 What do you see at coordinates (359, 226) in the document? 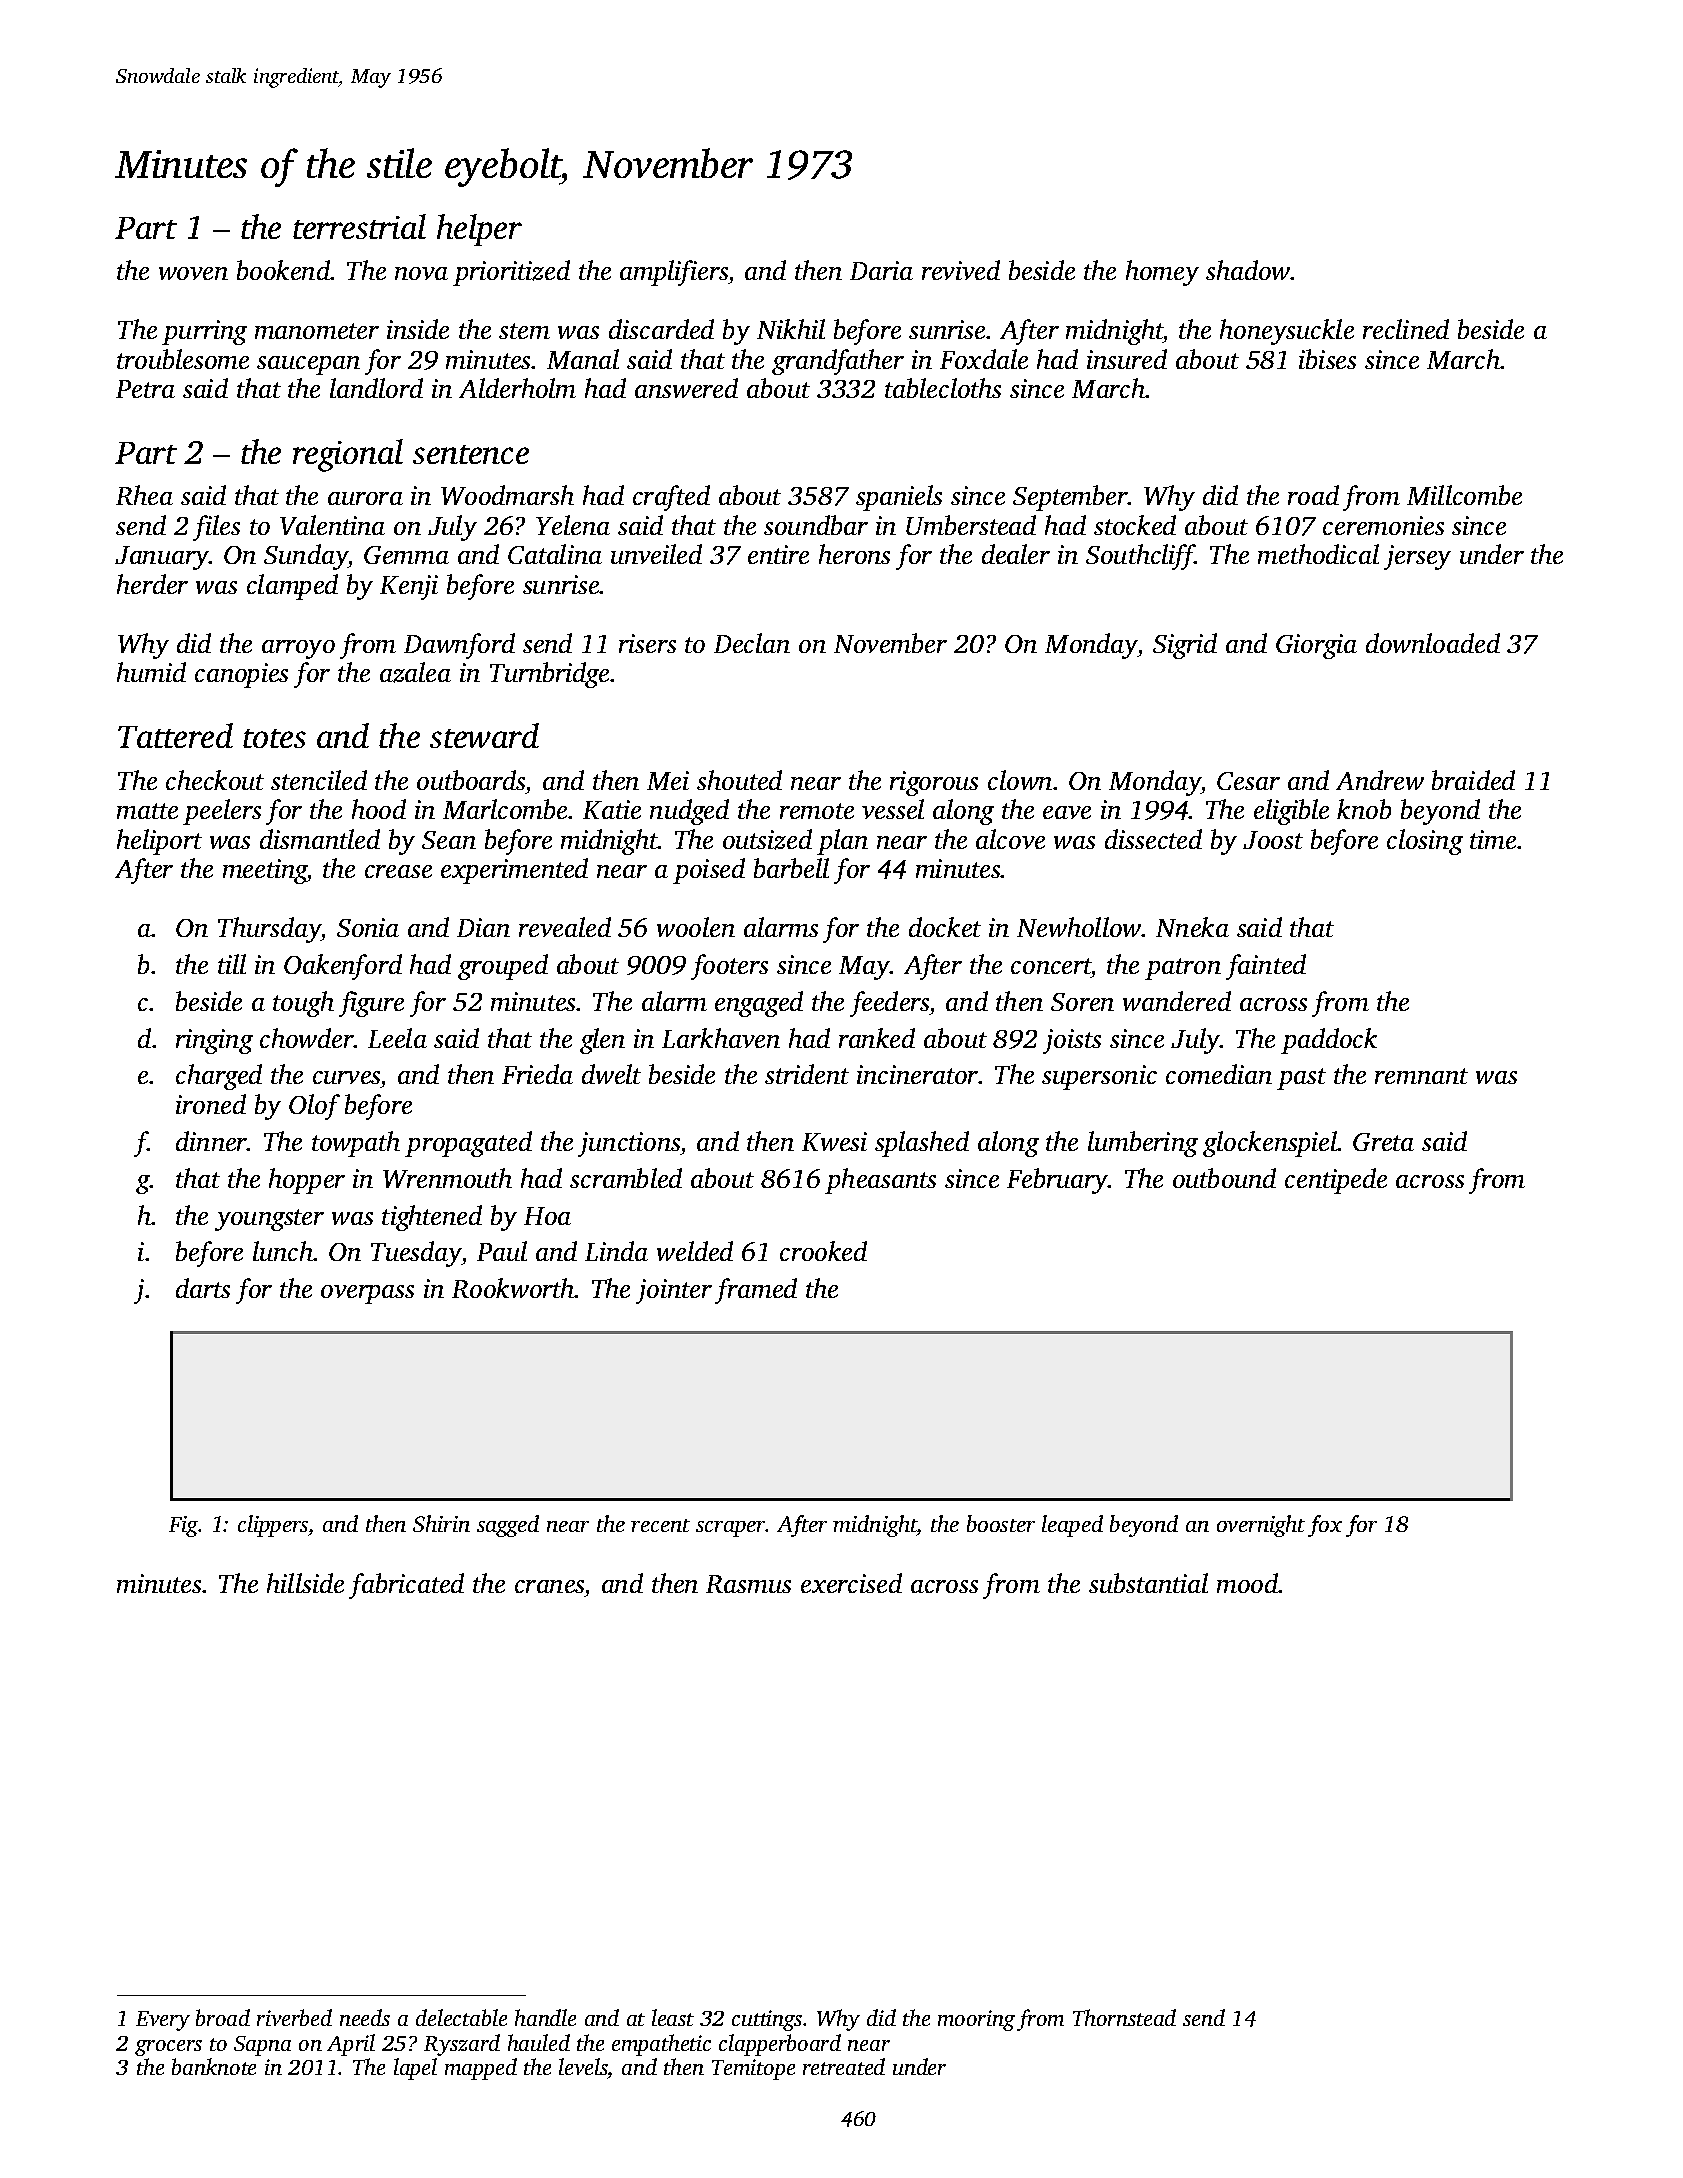
I see `terrestrial` at bounding box center [359, 226].
